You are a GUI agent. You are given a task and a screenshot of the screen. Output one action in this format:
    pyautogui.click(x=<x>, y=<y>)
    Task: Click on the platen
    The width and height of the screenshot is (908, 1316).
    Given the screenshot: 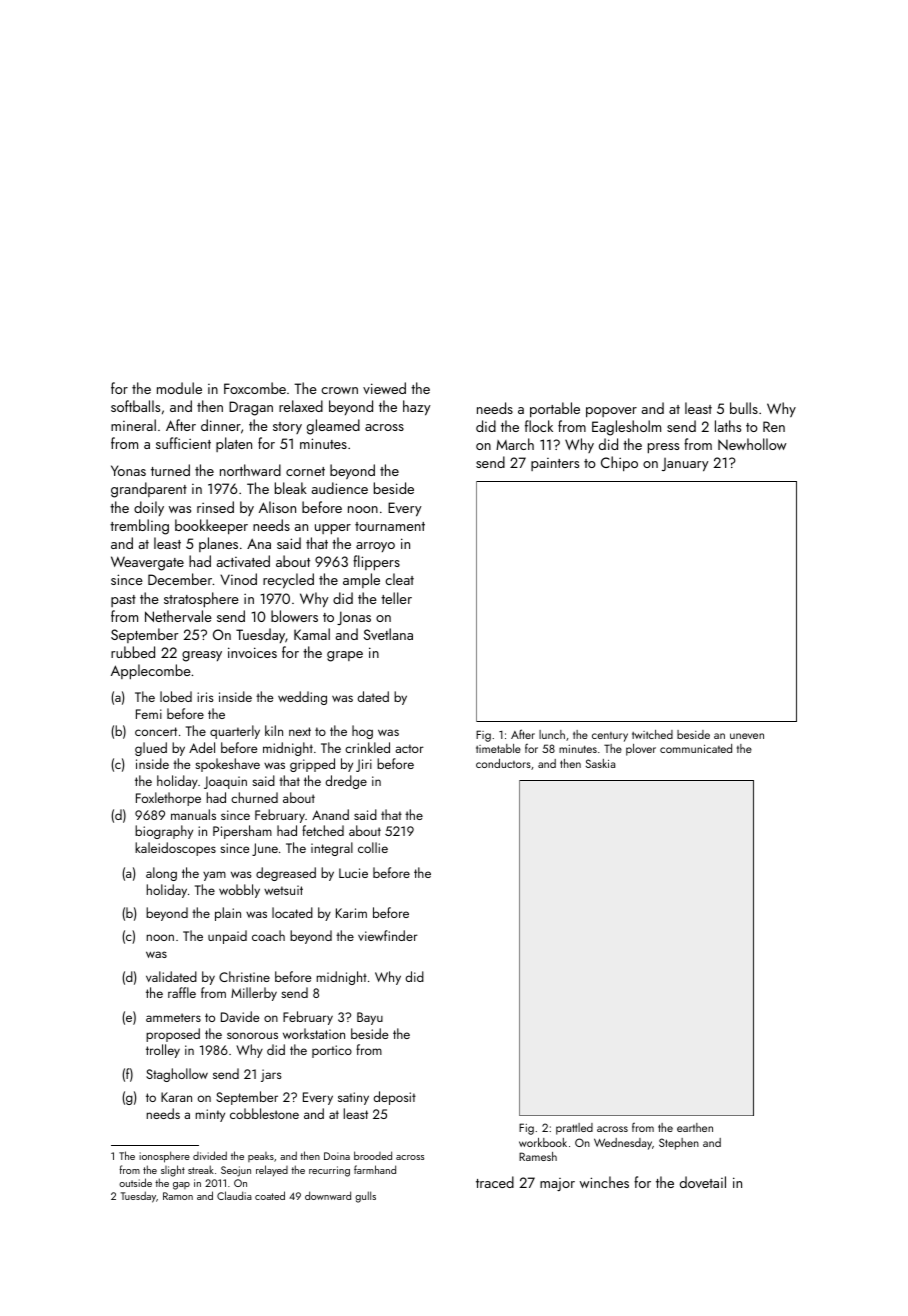 What is the action you would take?
    pyautogui.click(x=234, y=444)
